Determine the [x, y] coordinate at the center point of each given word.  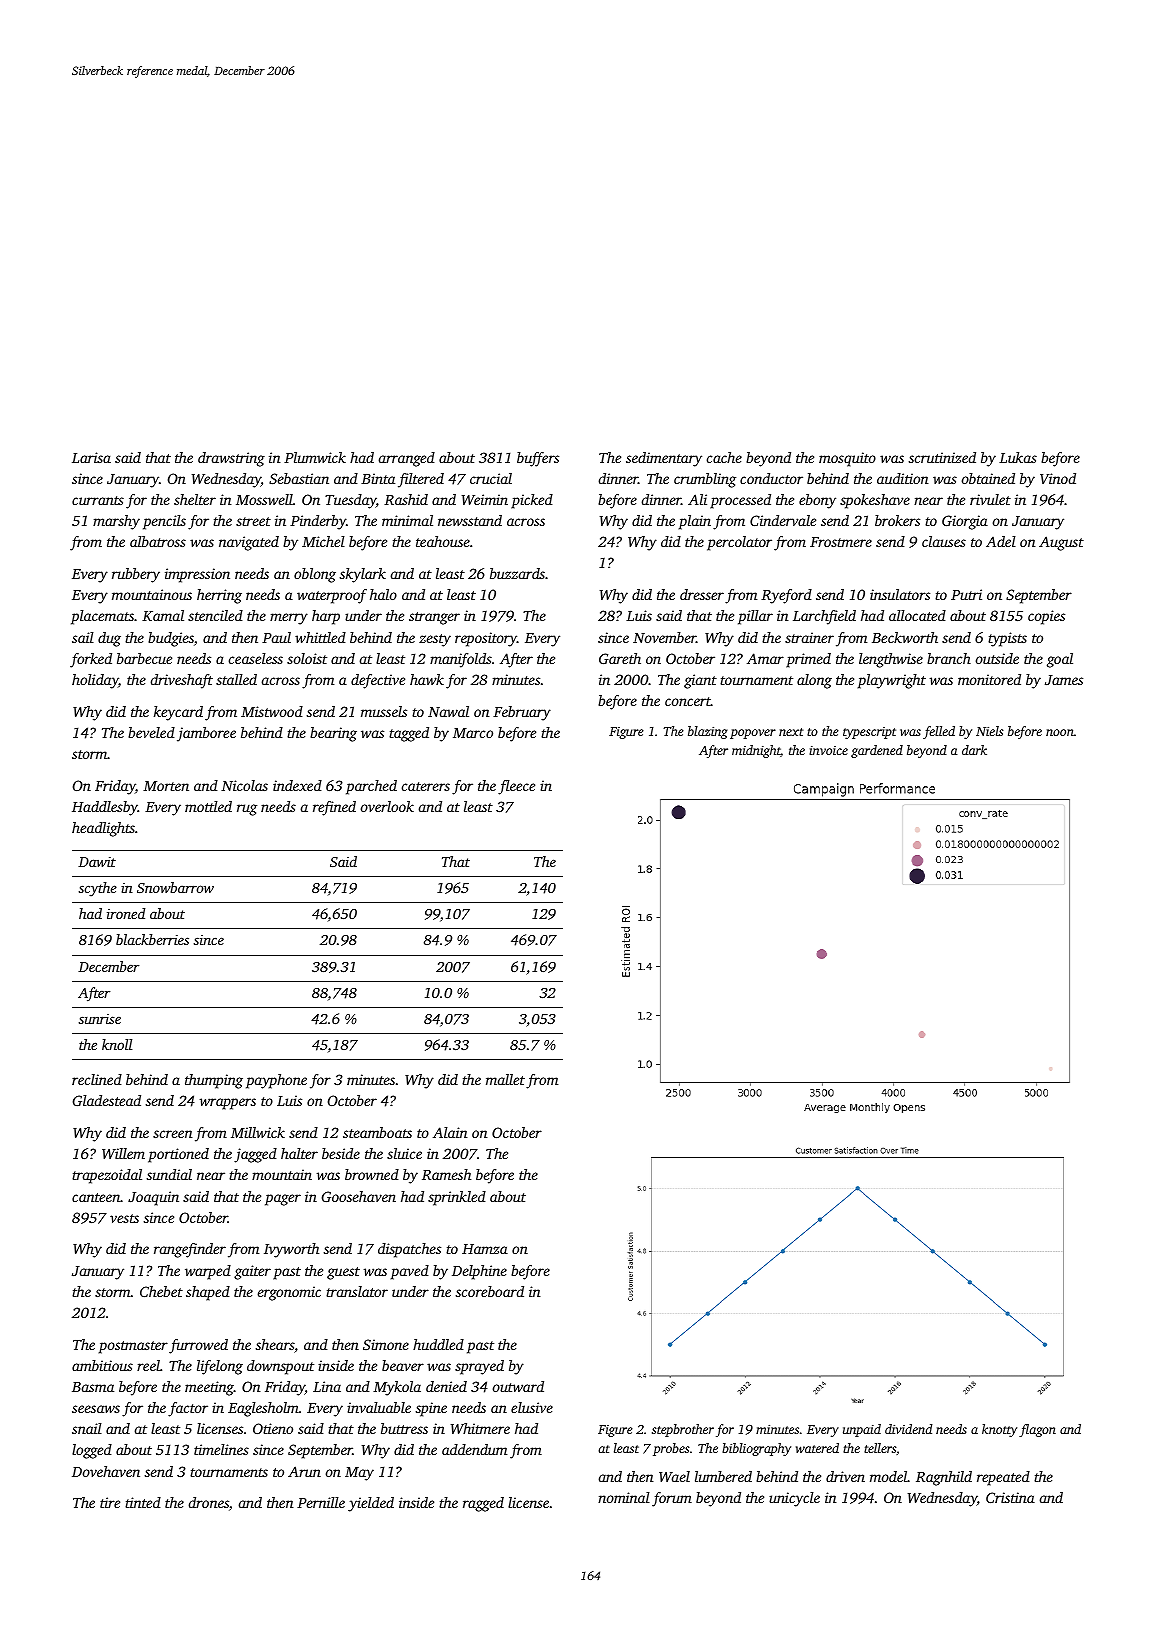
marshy [116, 522]
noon [1060, 732]
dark [974, 750]
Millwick [258, 1132]
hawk [427, 679]
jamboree [206, 734]
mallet [505, 1079]
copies [1046, 617]
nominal [624, 1497]
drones [209, 1502]
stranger [434, 618]
